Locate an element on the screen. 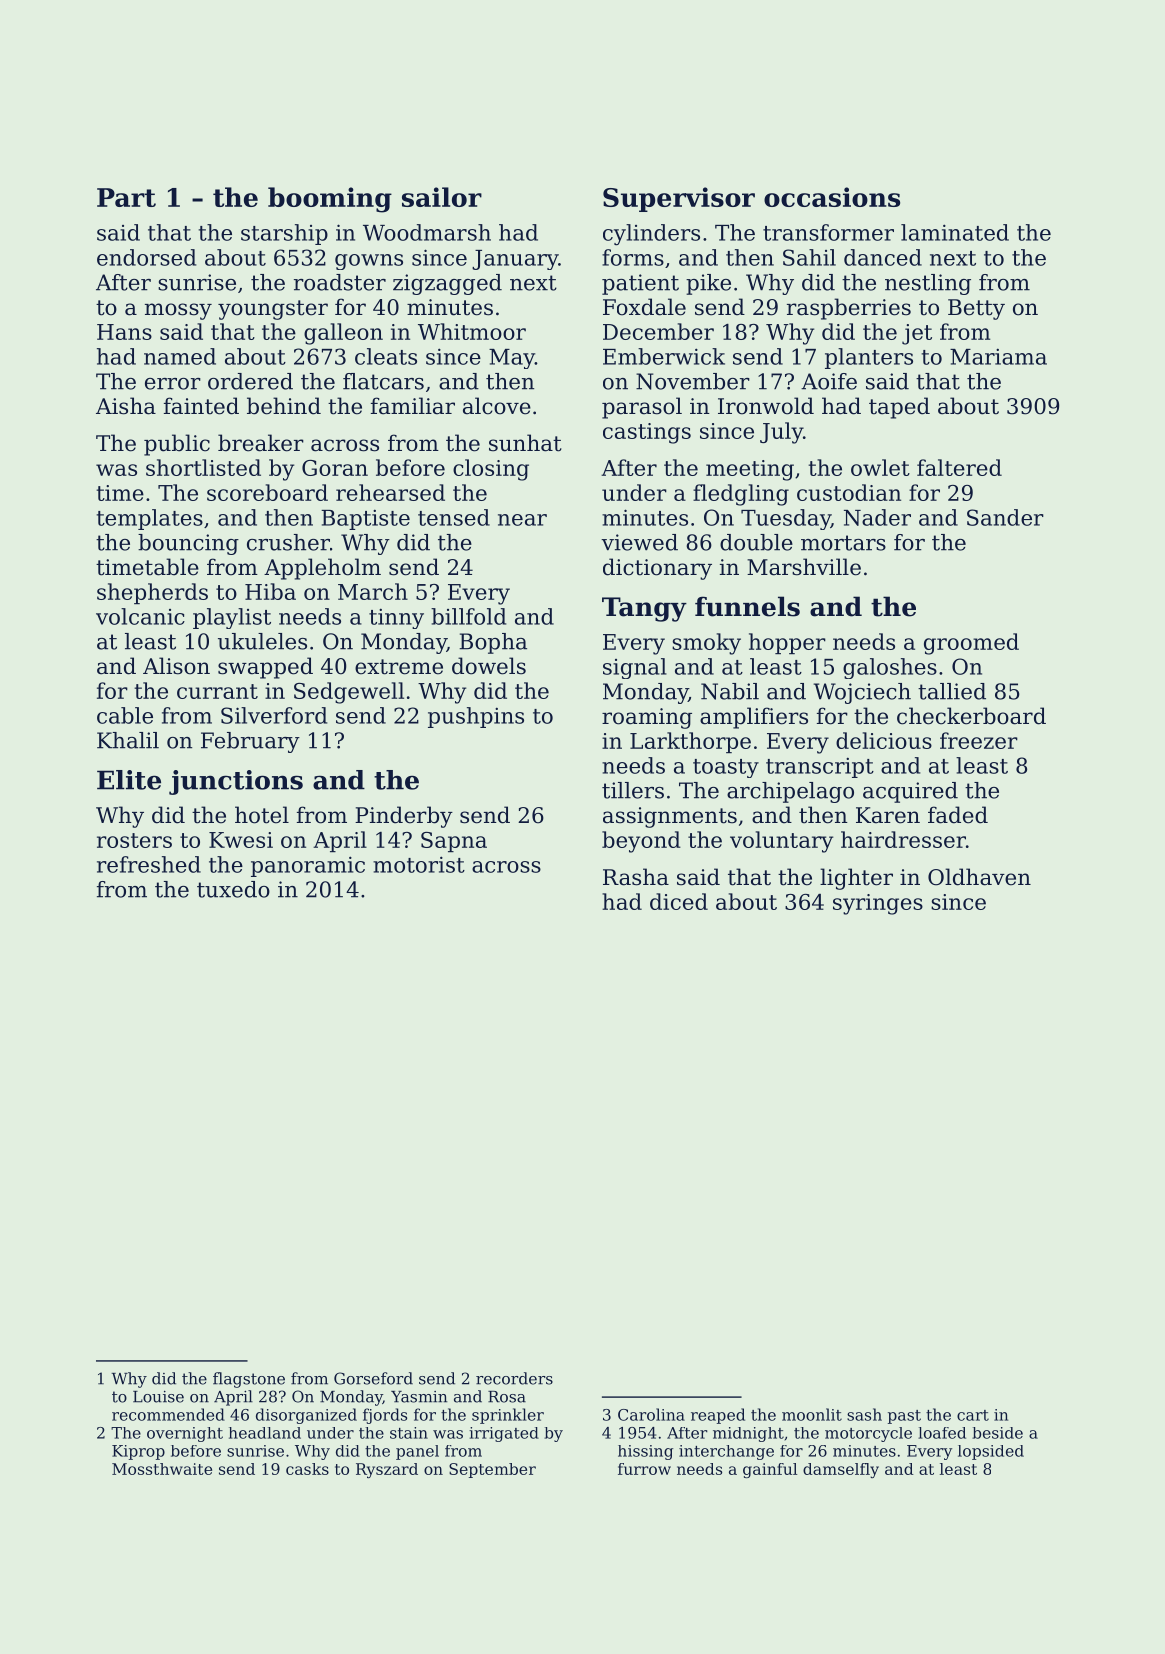 The width and height of the screenshot is (1165, 1654). templates is located at coordinates (149, 519).
